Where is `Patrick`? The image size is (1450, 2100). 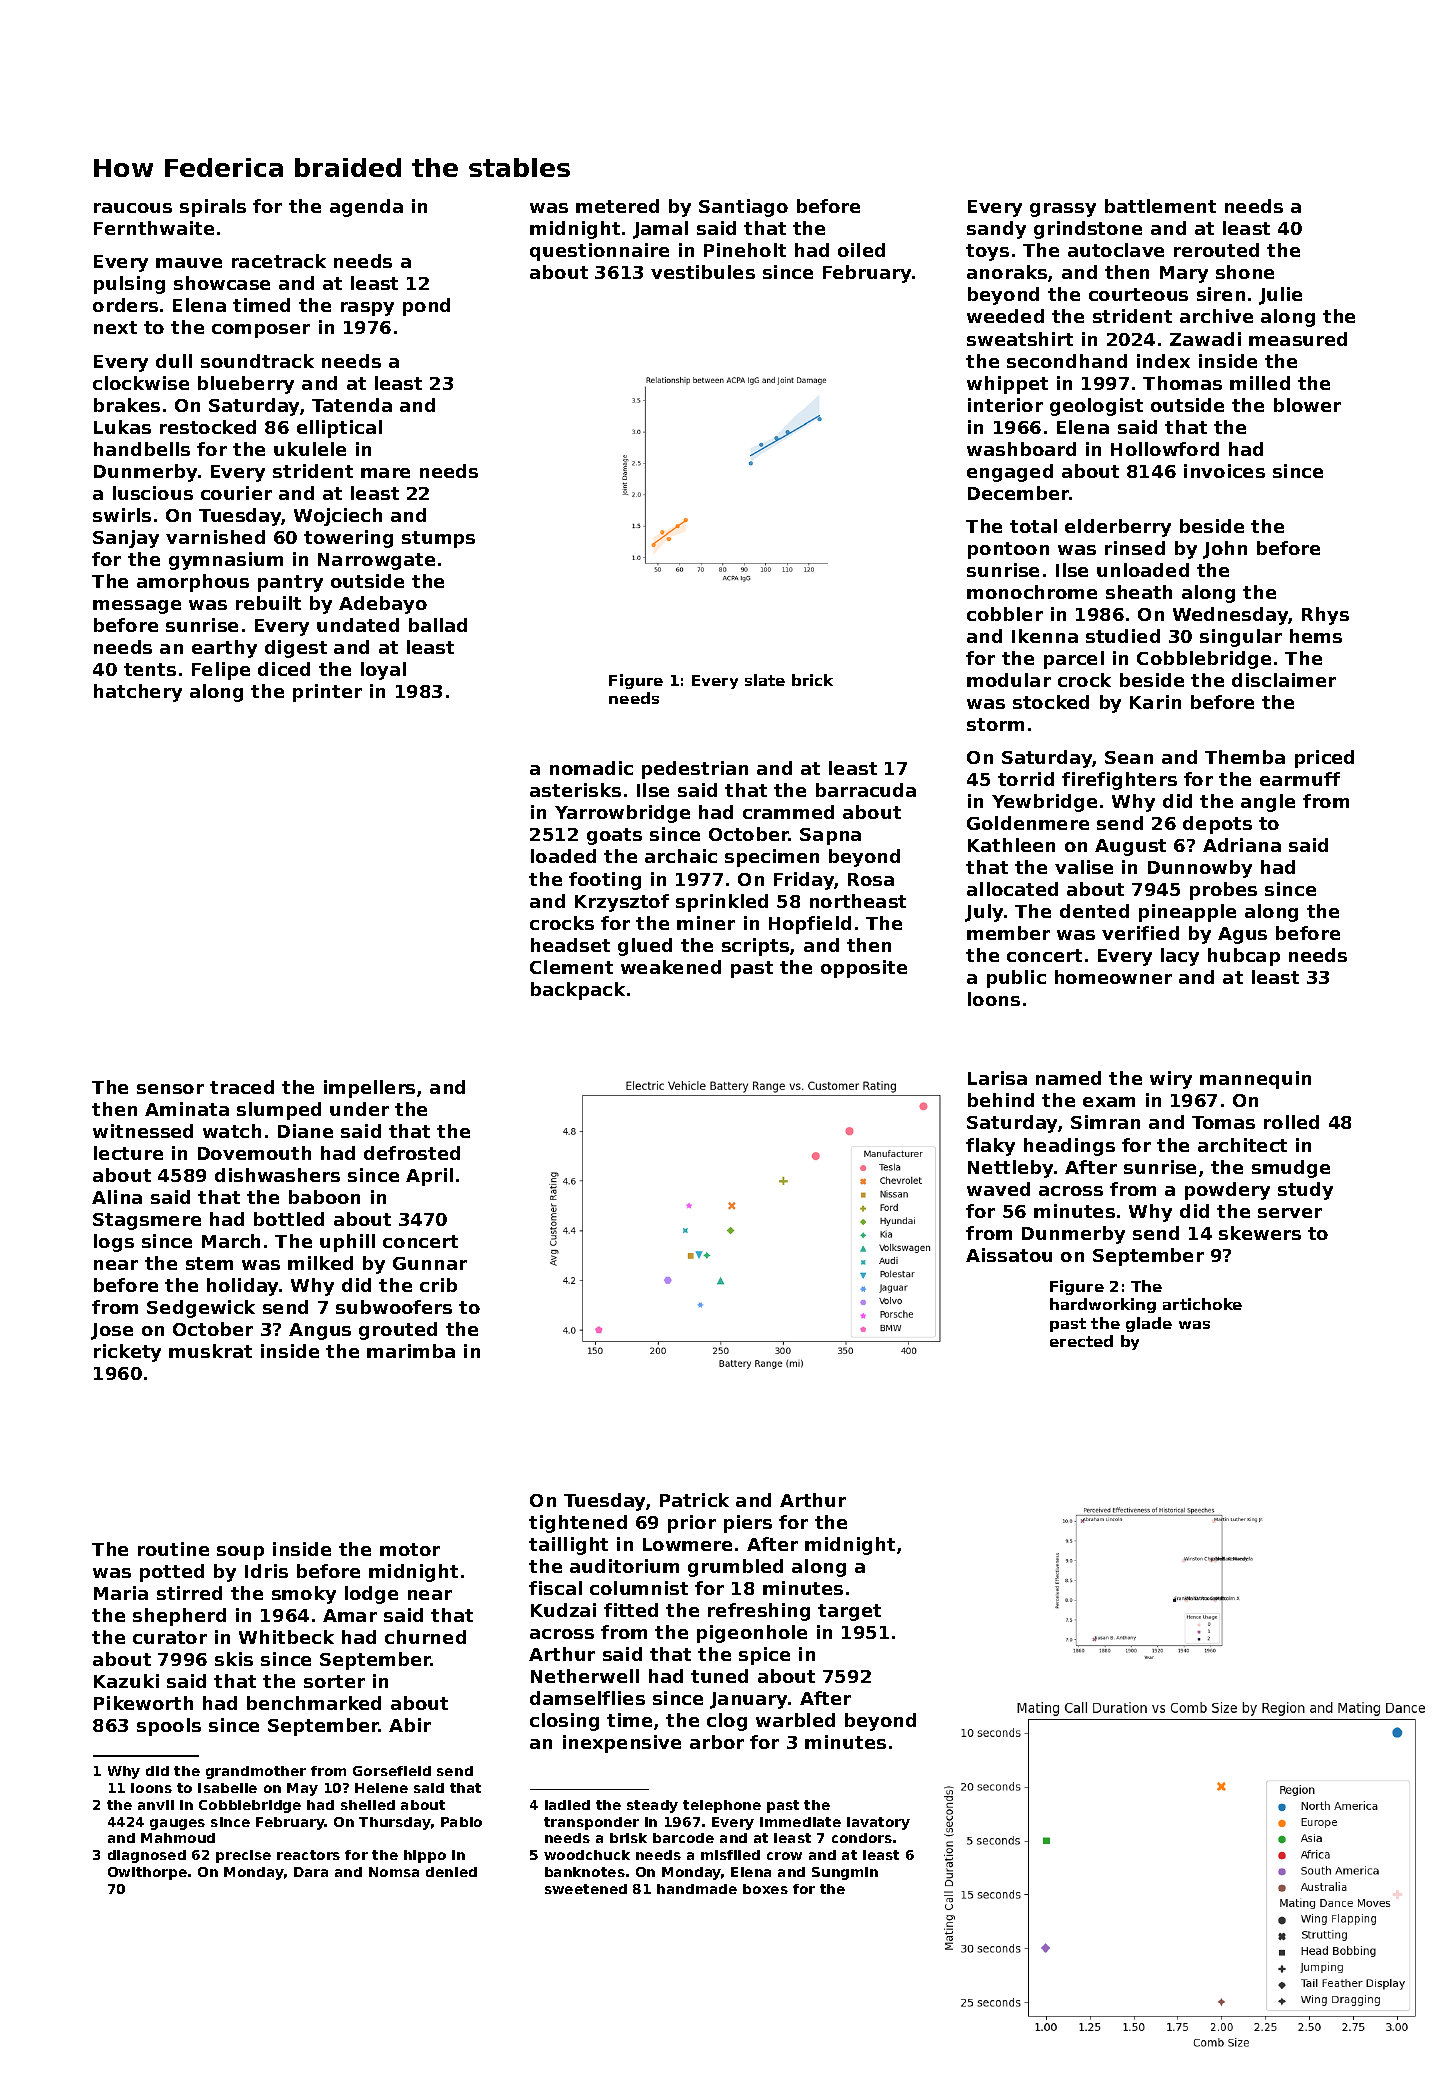 Patrick is located at coordinates (694, 1500).
